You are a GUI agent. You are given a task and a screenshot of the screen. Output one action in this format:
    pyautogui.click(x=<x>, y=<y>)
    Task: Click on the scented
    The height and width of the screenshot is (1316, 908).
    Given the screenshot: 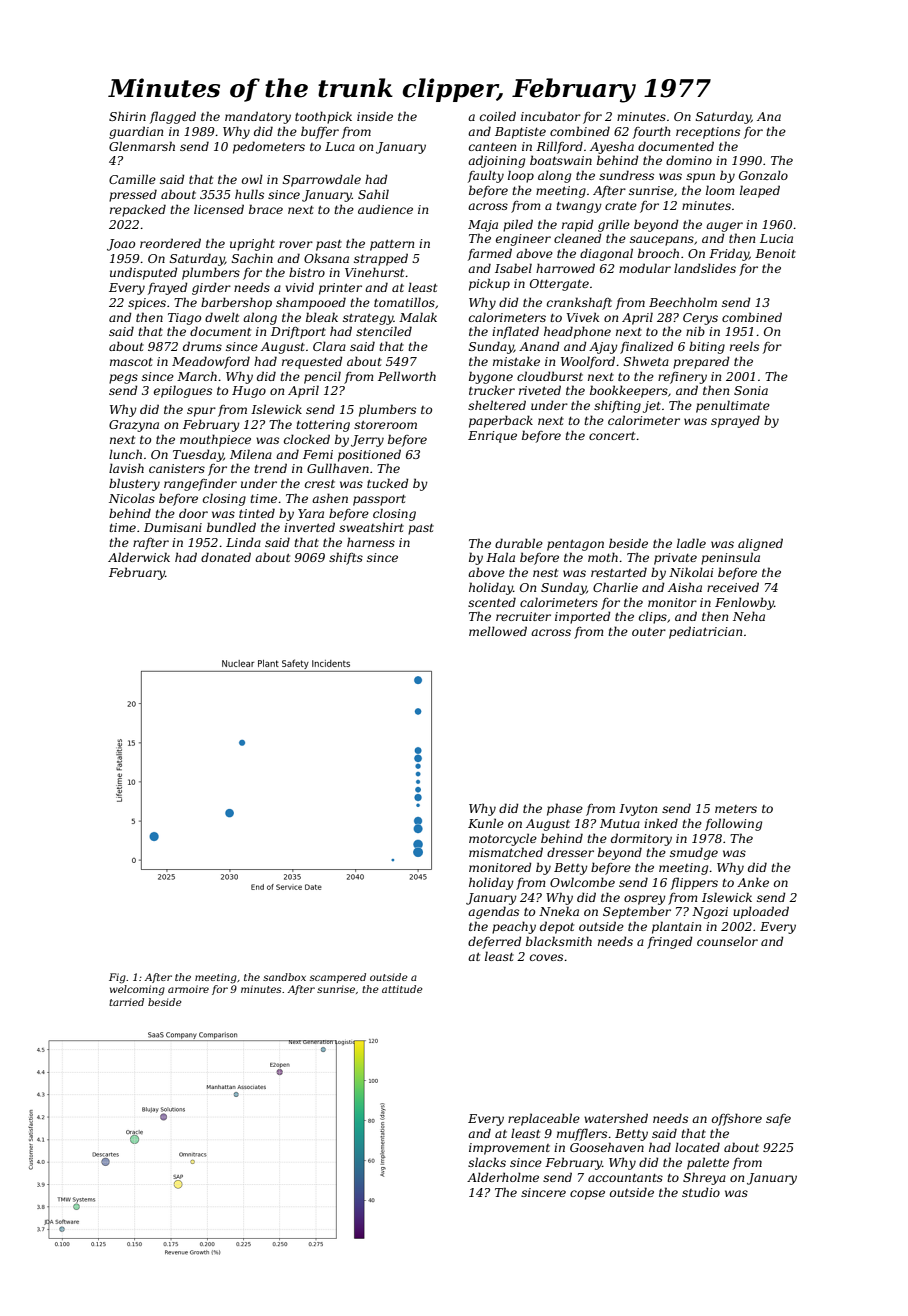 What is the action you would take?
    pyautogui.click(x=492, y=602)
